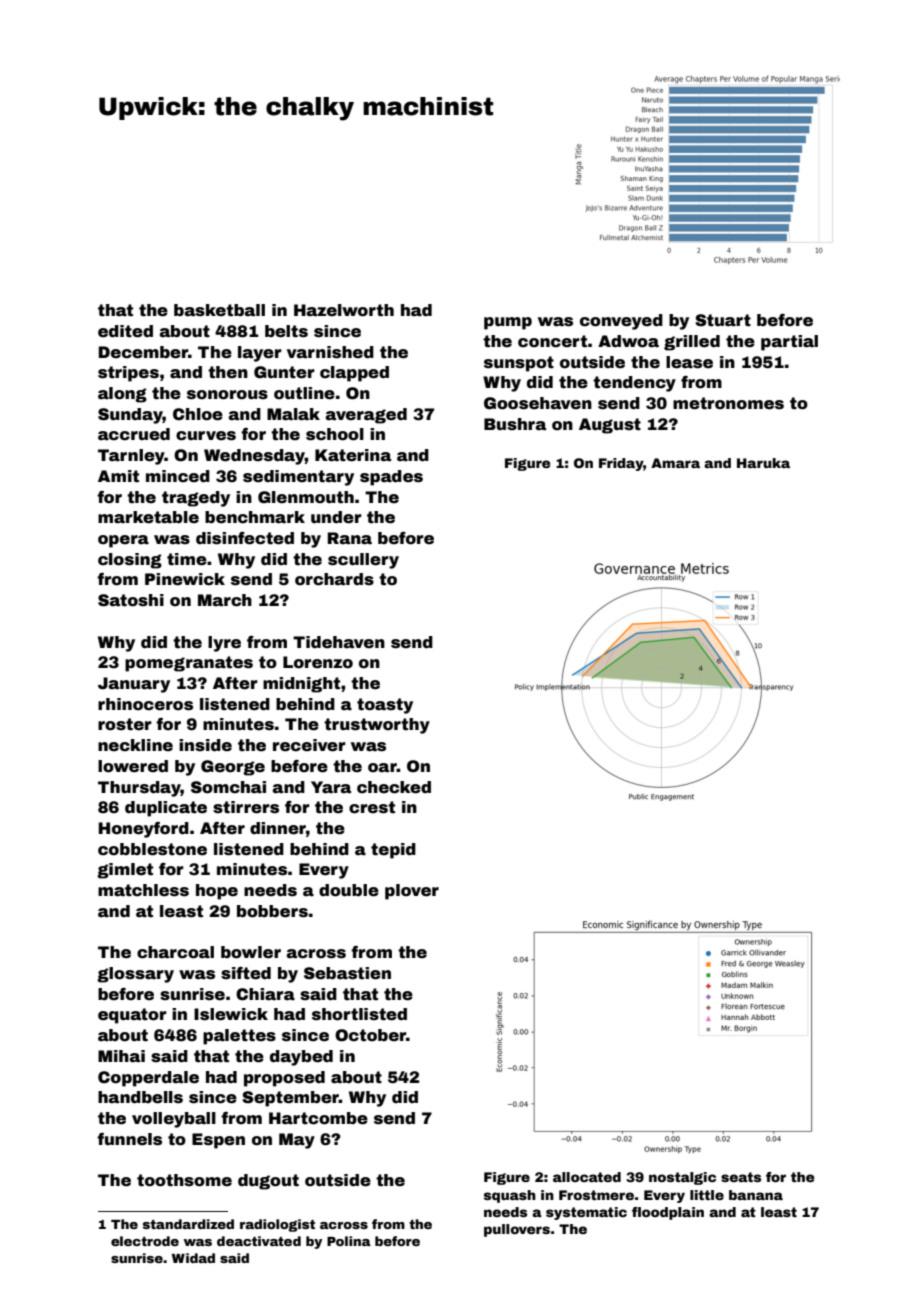 The image size is (924, 1308). I want to click on plover, so click(412, 892).
